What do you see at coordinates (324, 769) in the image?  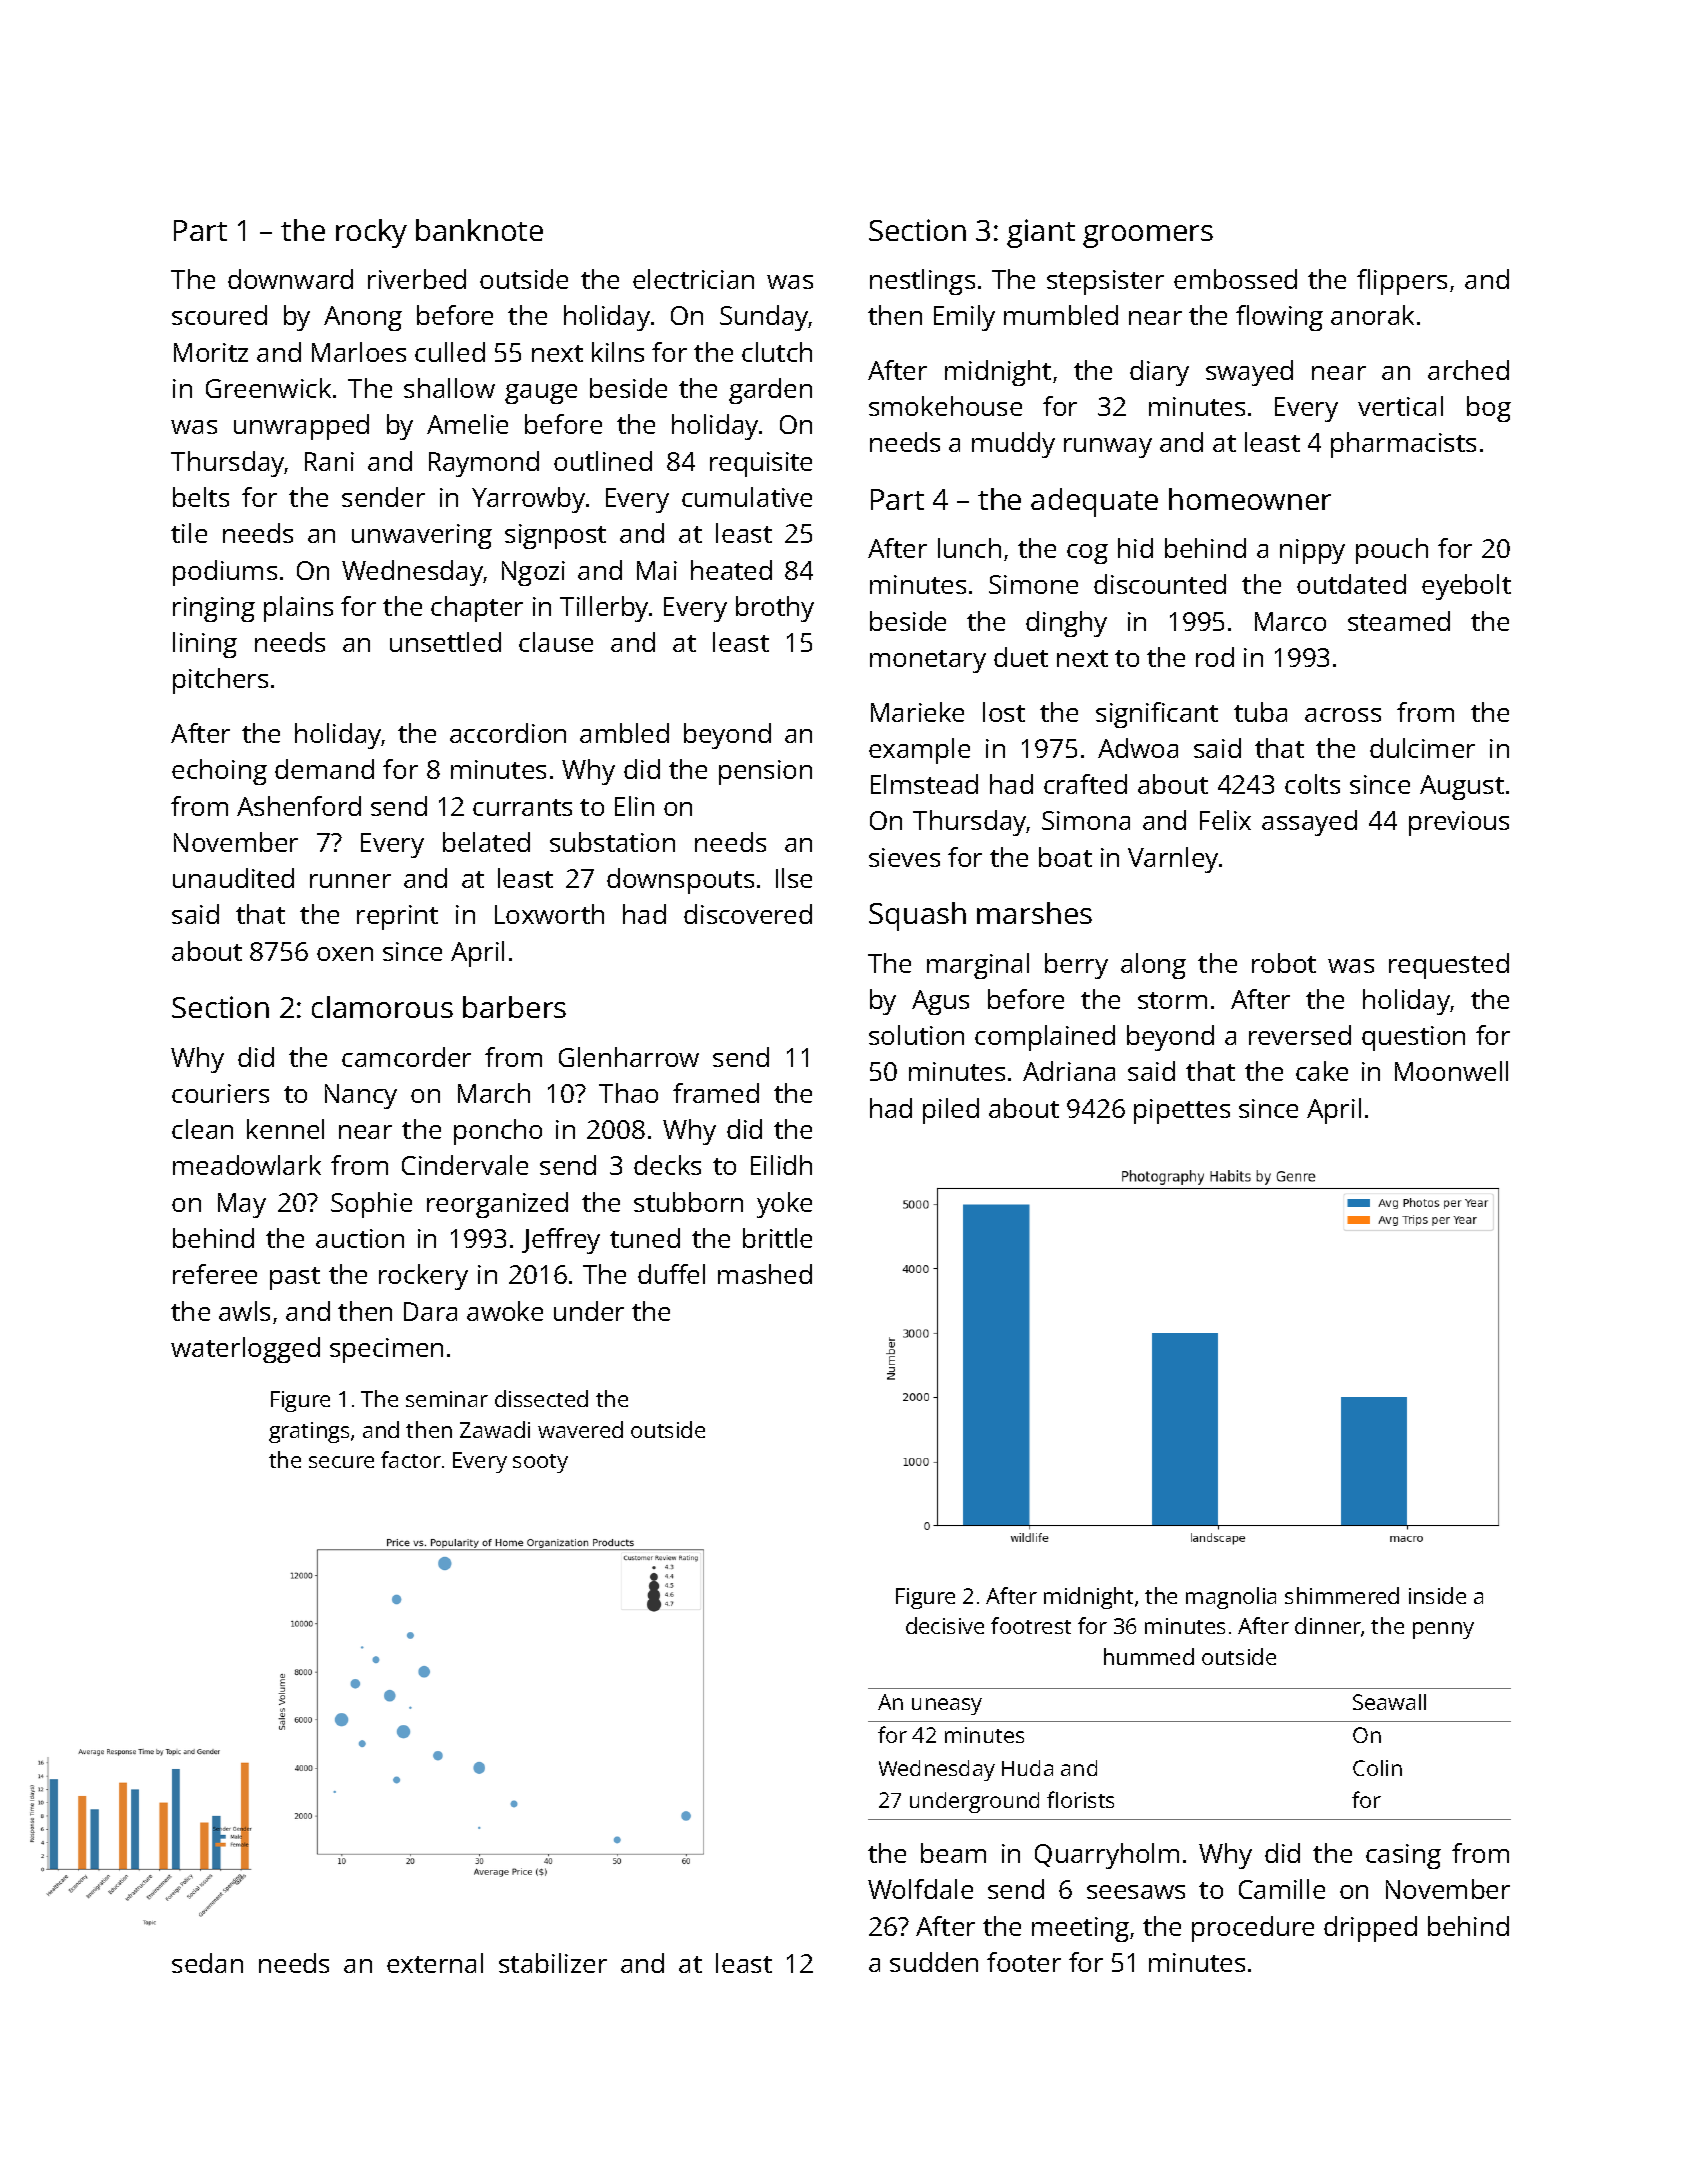 I see `demand` at bounding box center [324, 769].
